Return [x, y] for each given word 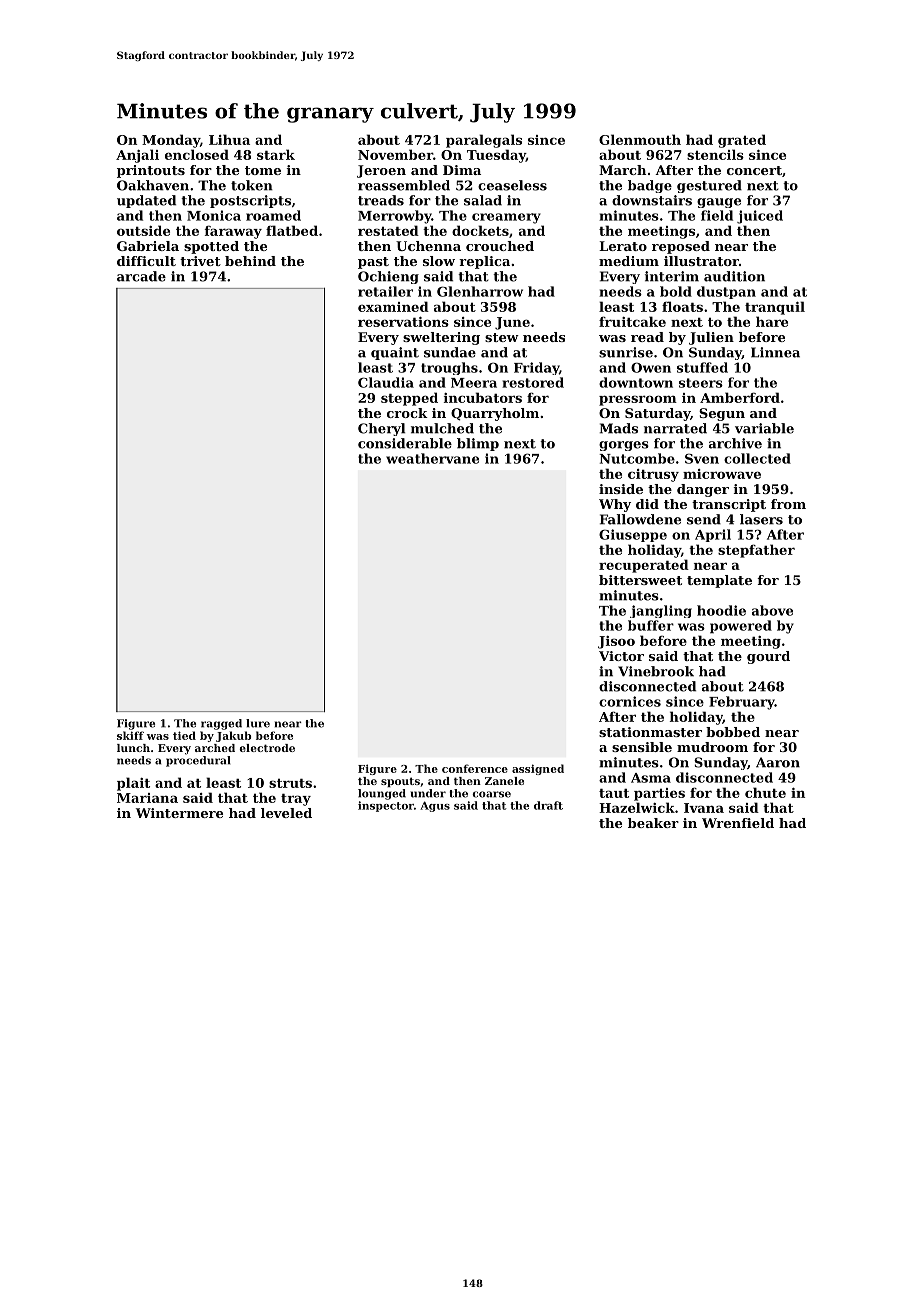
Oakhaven [153, 185]
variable [764, 428]
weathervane [432, 458]
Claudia [386, 382]
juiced [760, 217]
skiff [130, 735]
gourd [768, 657]
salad [483, 200]
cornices [630, 701]
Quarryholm [495, 414]
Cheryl [381, 429]
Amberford [740, 397]
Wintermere [179, 813]
